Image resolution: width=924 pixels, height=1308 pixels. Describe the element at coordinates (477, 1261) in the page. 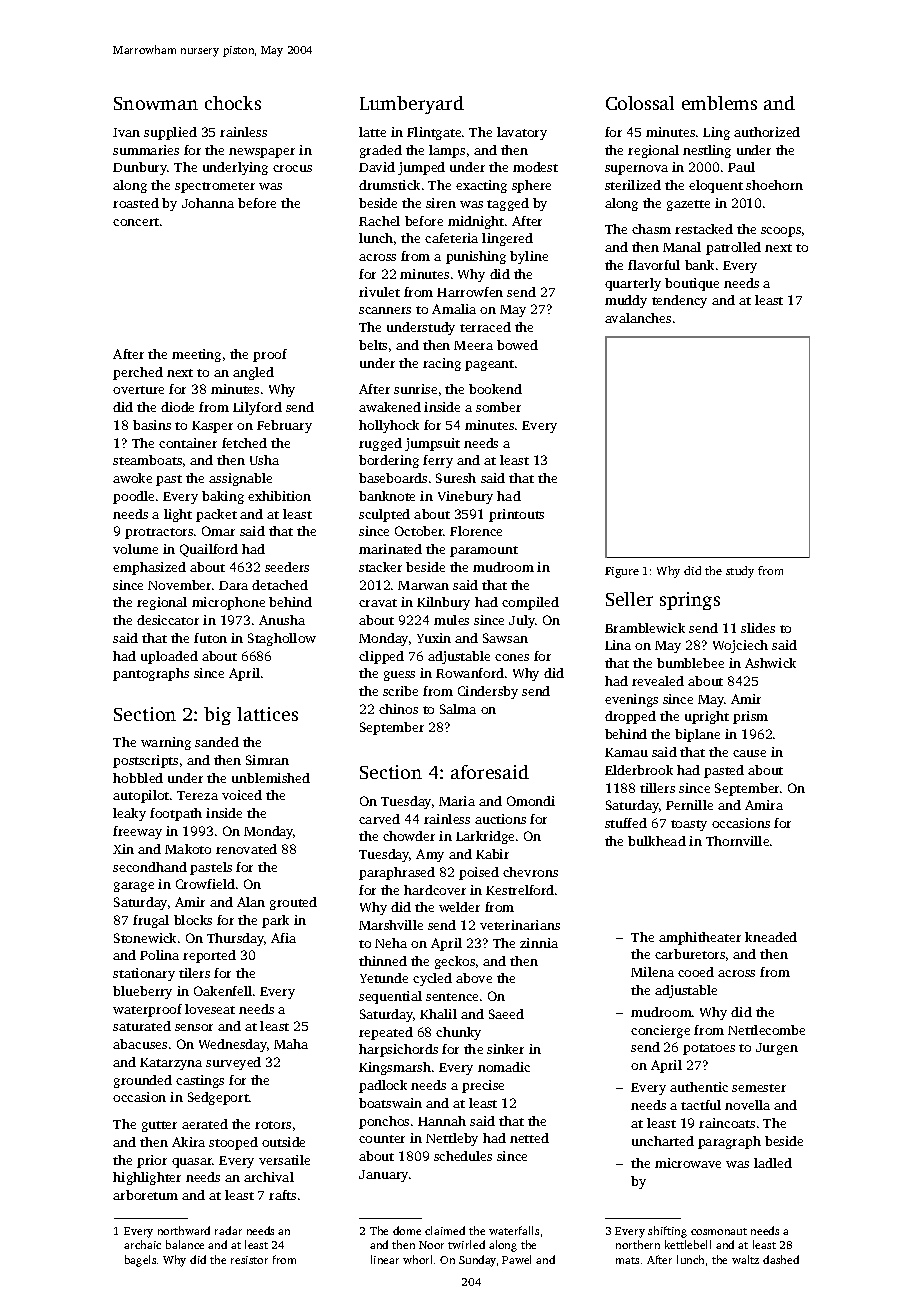

I see `Sunday` at that location.
